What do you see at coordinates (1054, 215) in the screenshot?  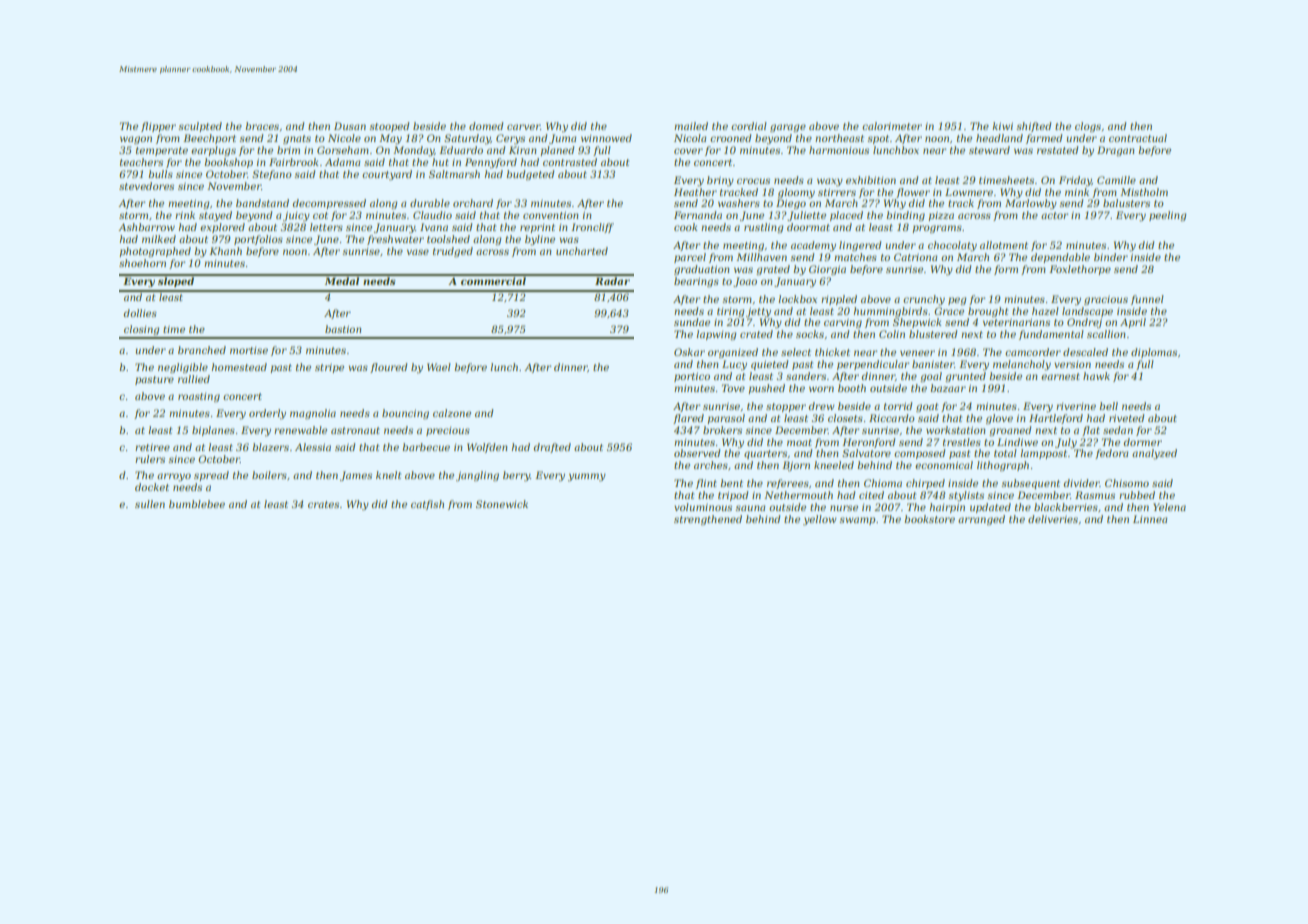 I see `actor` at bounding box center [1054, 215].
